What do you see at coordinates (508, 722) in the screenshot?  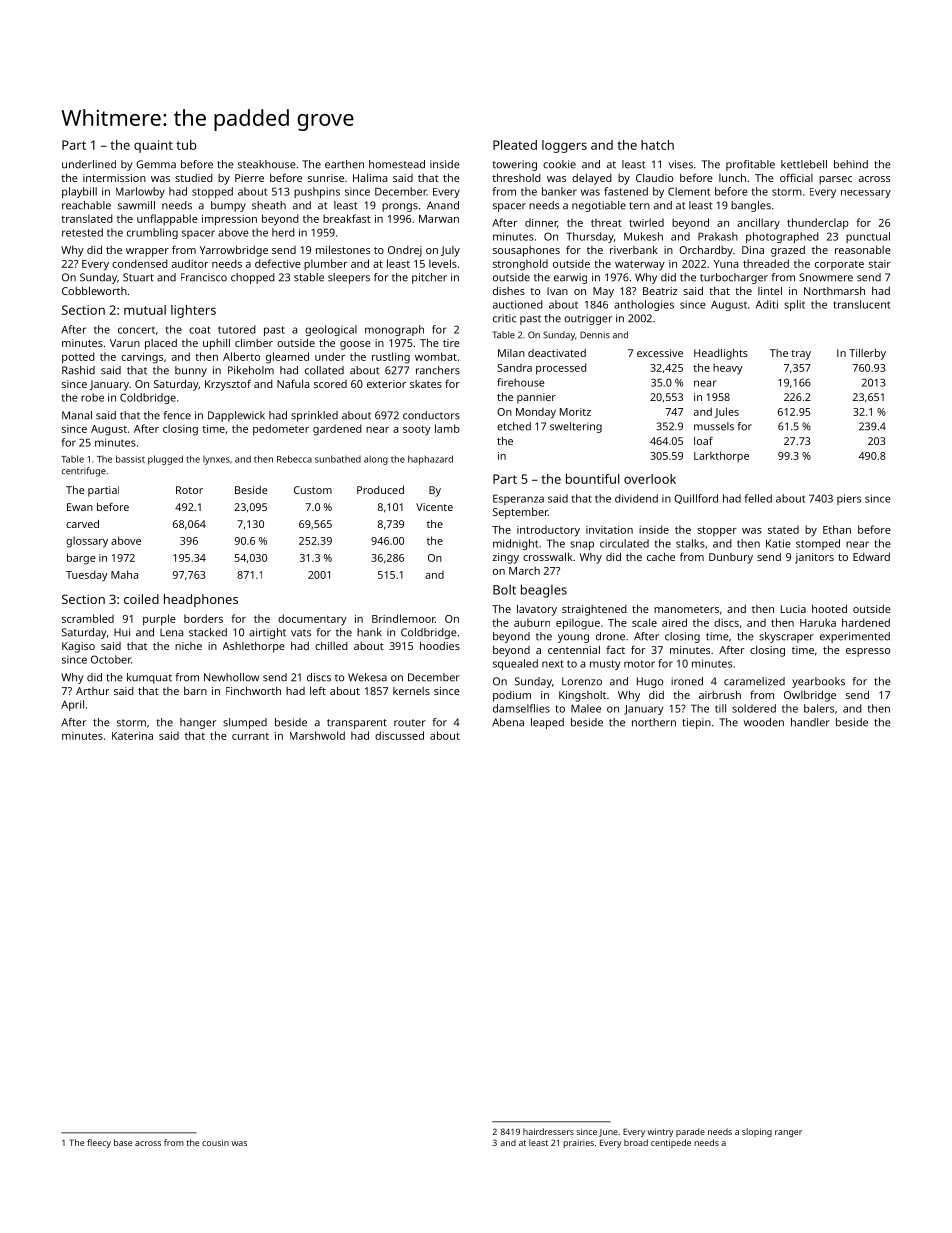 I see `Abena` at bounding box center [508, 722].
